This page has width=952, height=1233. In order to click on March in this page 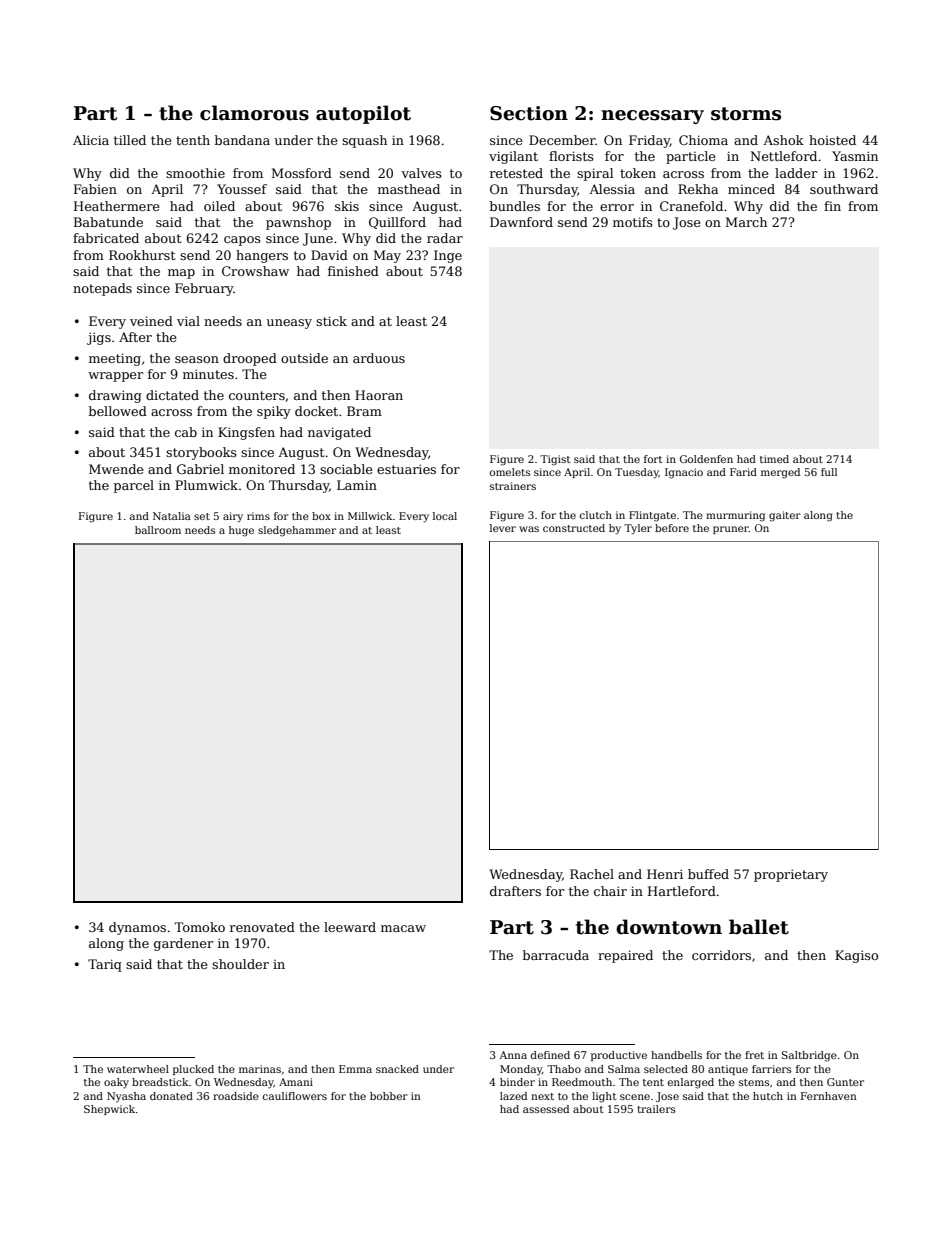, I will do `click(746, 222)`.
